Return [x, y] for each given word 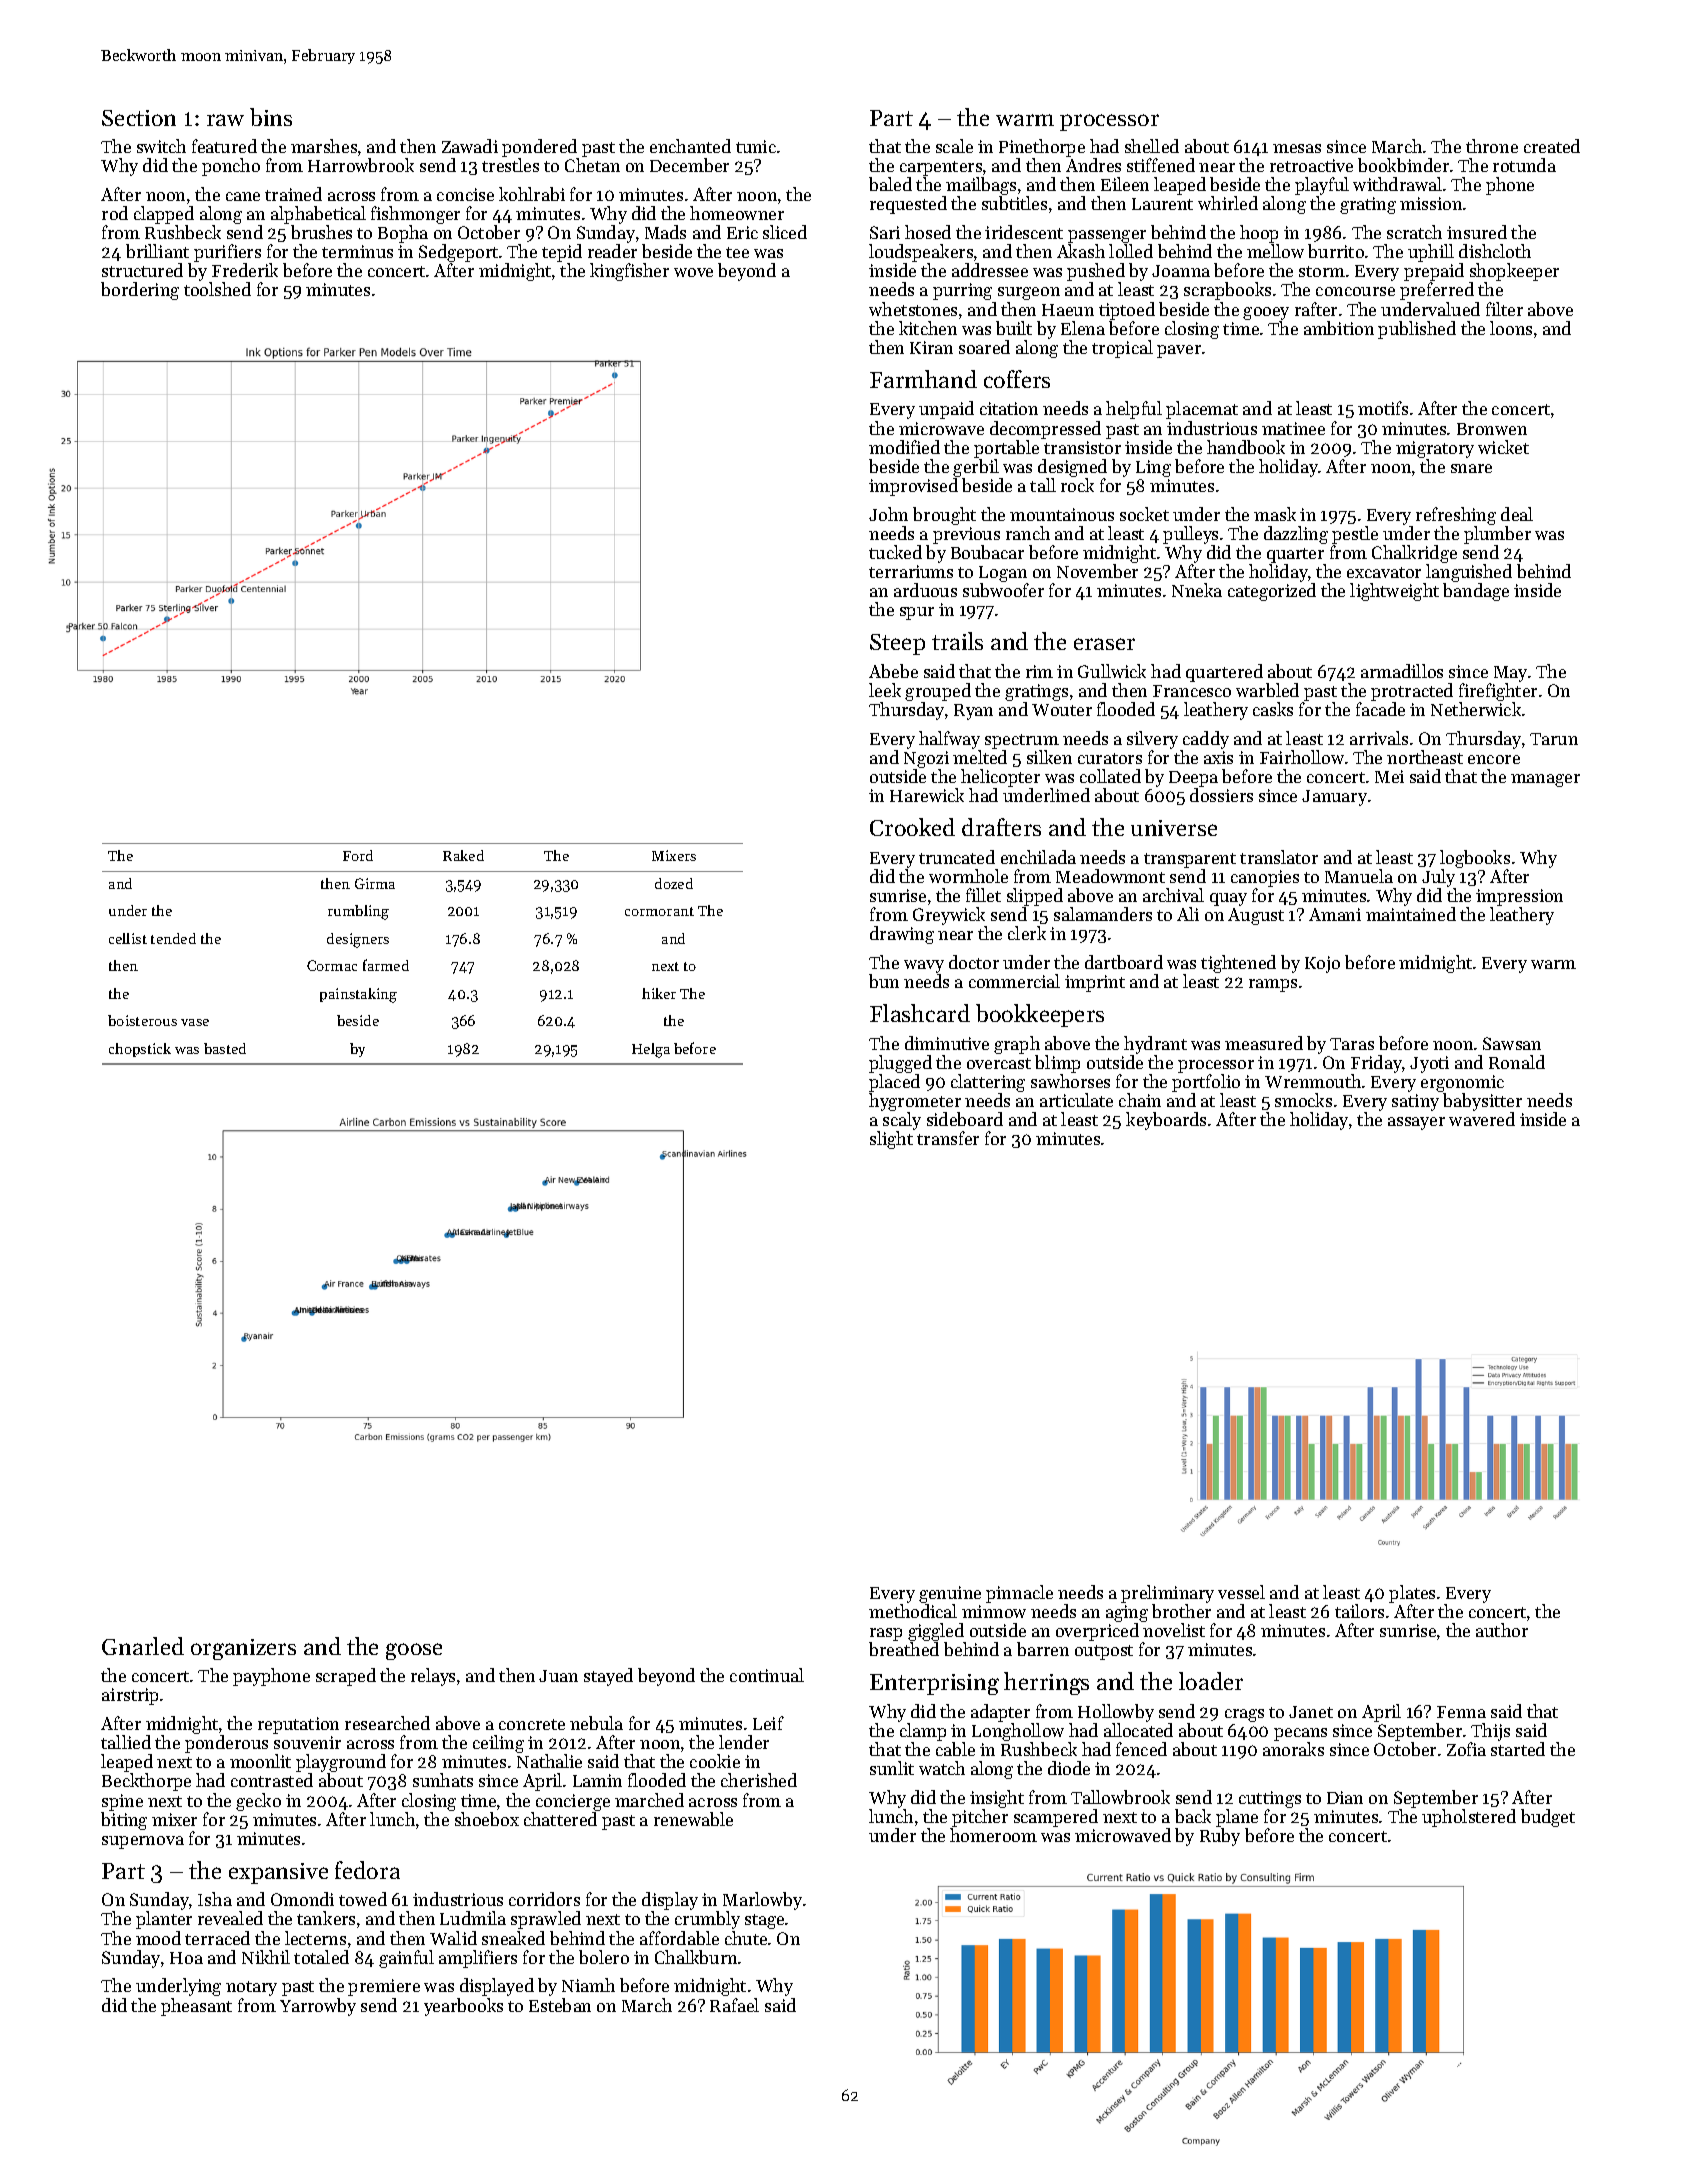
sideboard [965, 1119]
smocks [1303, 1100]
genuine [950, 1594]
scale [954, 146]
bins [271, 117]
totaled [321, 1957]
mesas [1297, 148]
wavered [1482, 1119]
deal [1517, 514]
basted [225, 1048]
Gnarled [143, 1646]
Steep [897, 644]
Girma [375, 883]
